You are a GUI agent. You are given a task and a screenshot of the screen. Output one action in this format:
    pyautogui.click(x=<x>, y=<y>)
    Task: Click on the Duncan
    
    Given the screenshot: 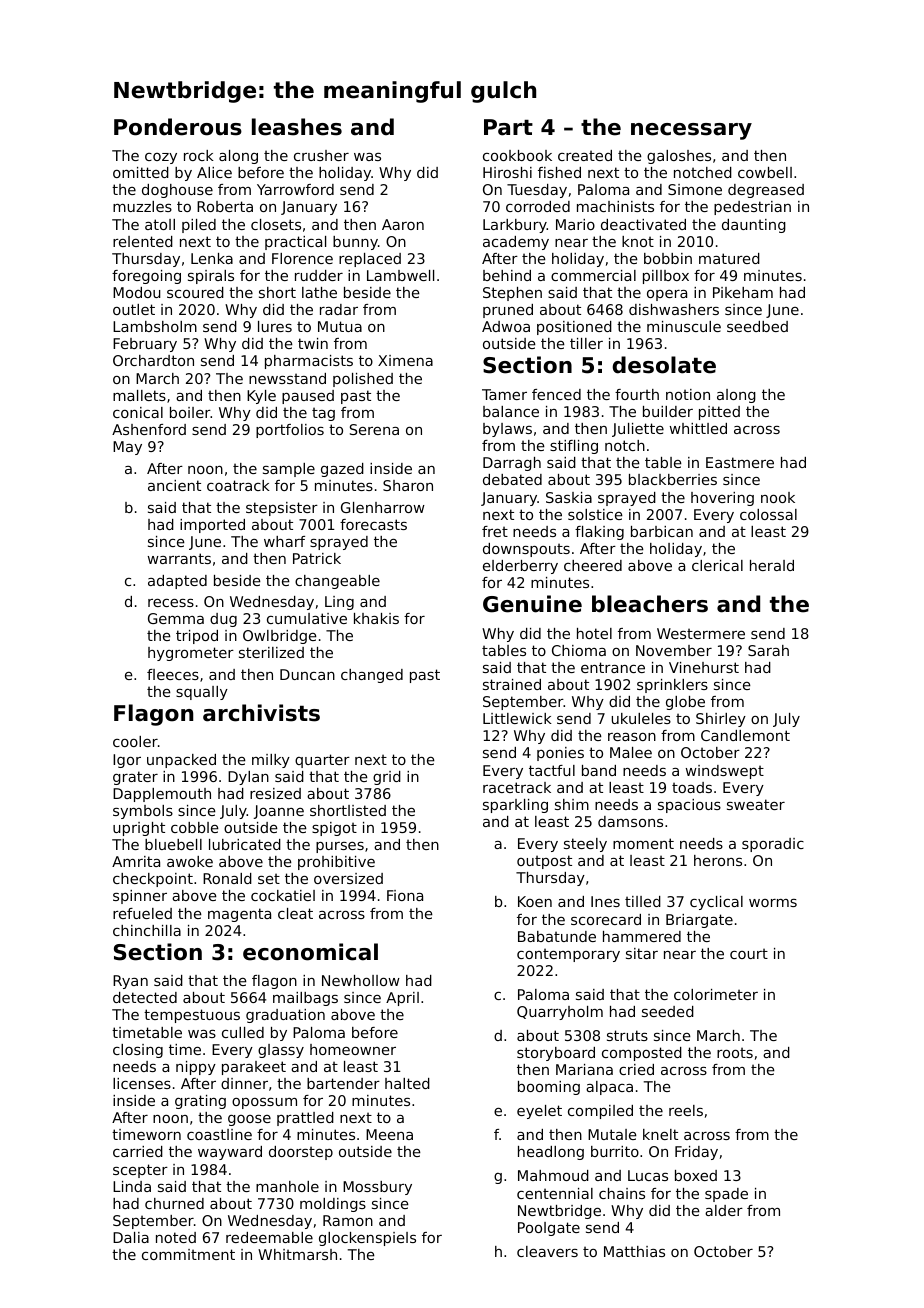 What is the action you would take?
    pyautogui.click(x=307, y=674)
